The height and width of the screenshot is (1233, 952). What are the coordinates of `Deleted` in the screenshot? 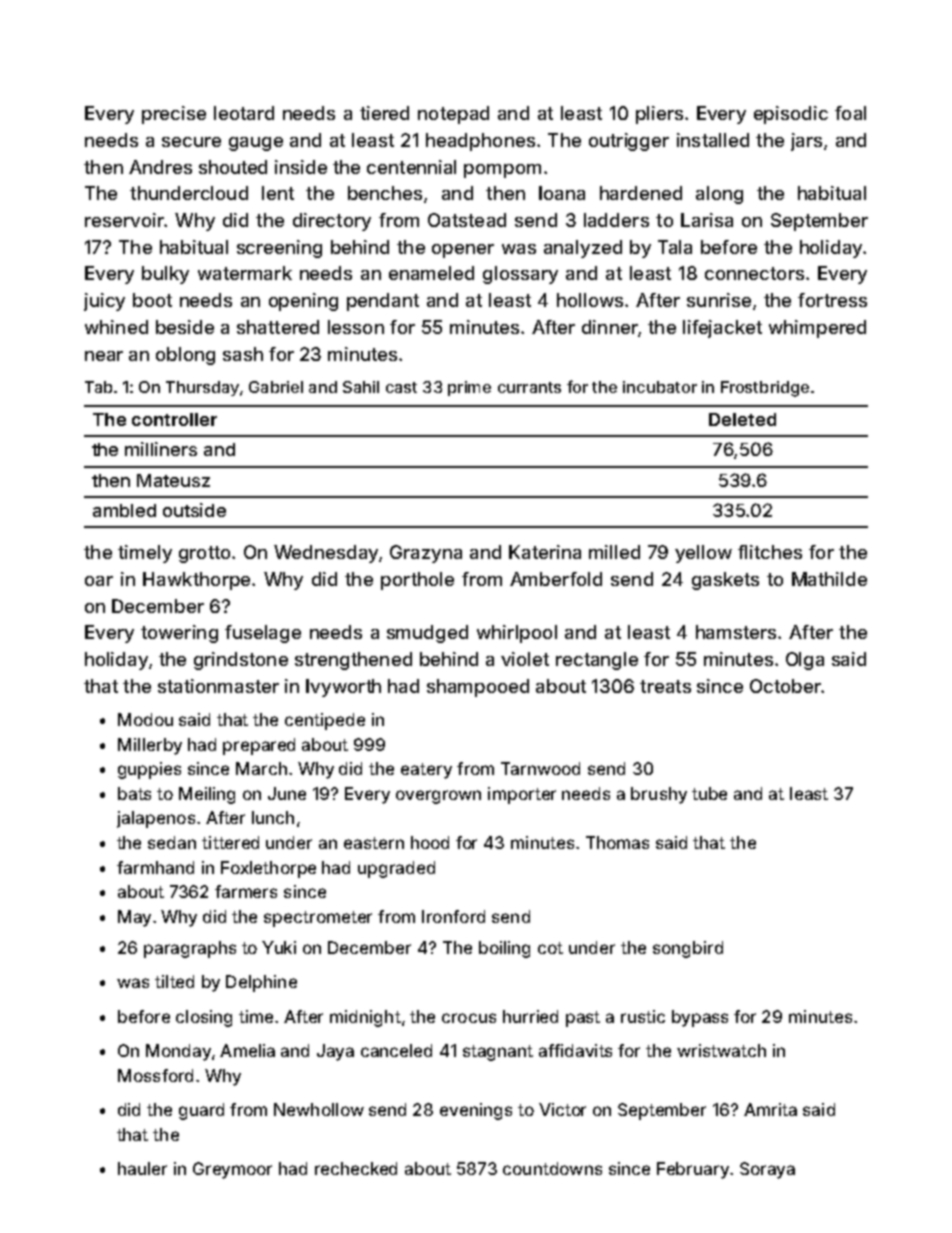 It's located at (742, 419).
